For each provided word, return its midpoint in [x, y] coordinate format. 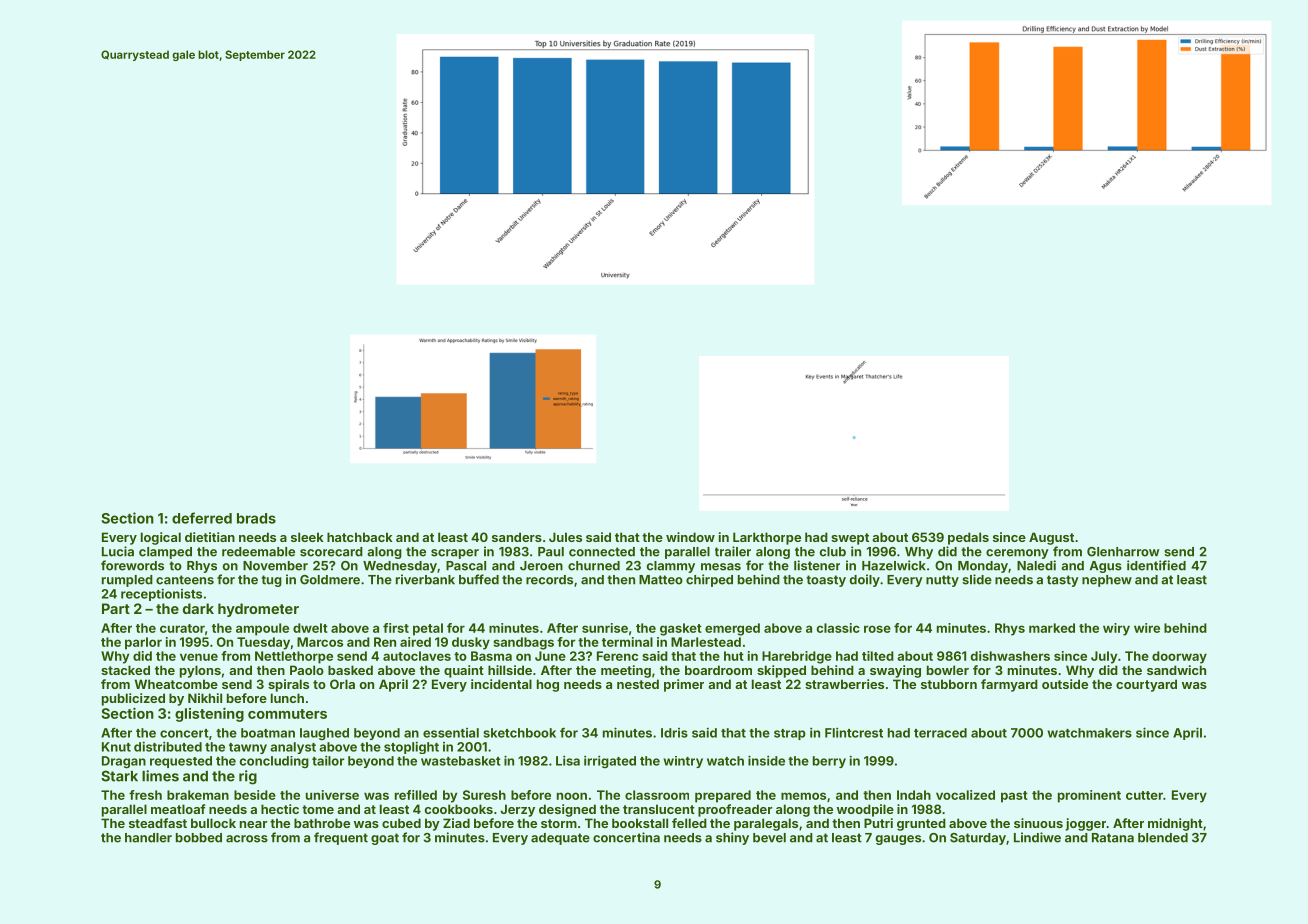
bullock [213, 823]
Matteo [661, 580]
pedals [968, 538]
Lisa [568, 760]
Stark [119, 776]
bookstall [640, 823]
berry [829, 762]
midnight [1175, 824]
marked [1052, 628]
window [690, 537]
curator [182, 628]
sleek [307, 537]
